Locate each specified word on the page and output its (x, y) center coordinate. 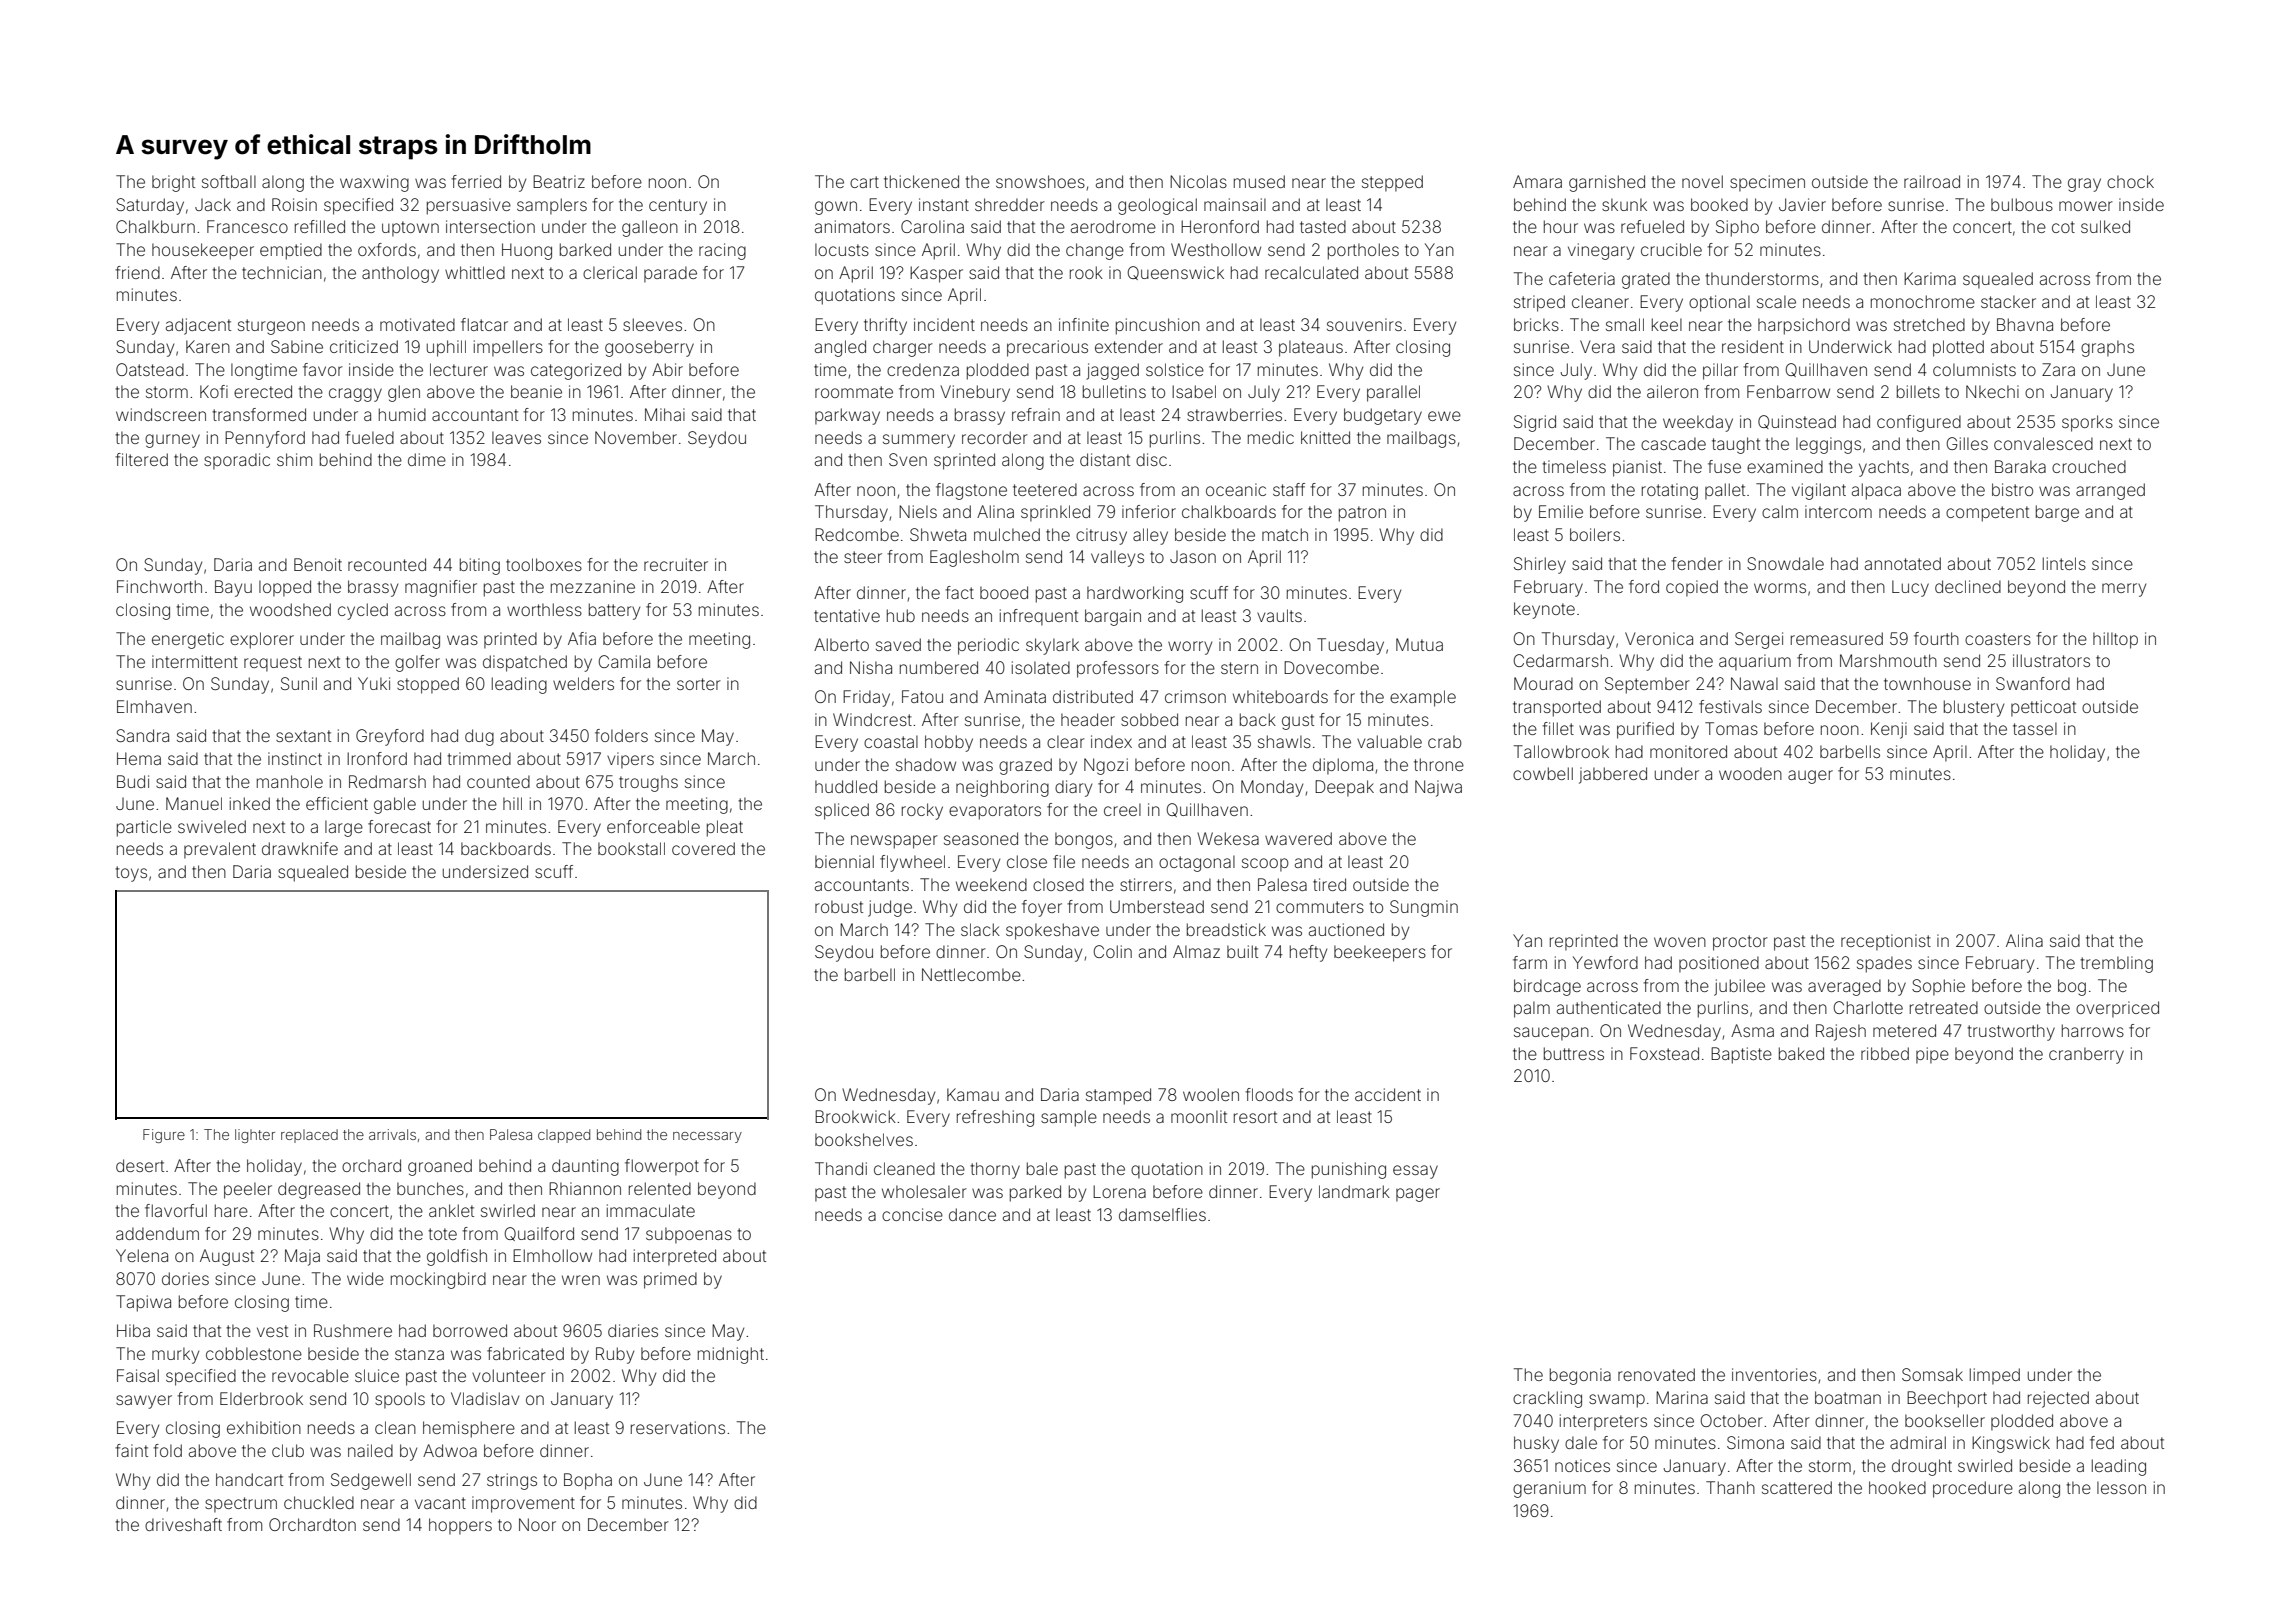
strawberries (1234, 414)
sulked (2105, 226)
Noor (537, 1524)
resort (1255, 1117)
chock (2130, 181)
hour (1561, 226)
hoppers (460, 1526)
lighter (255, 1136)
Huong (527, 251)
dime (427, 459)
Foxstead (1664, 1053)
